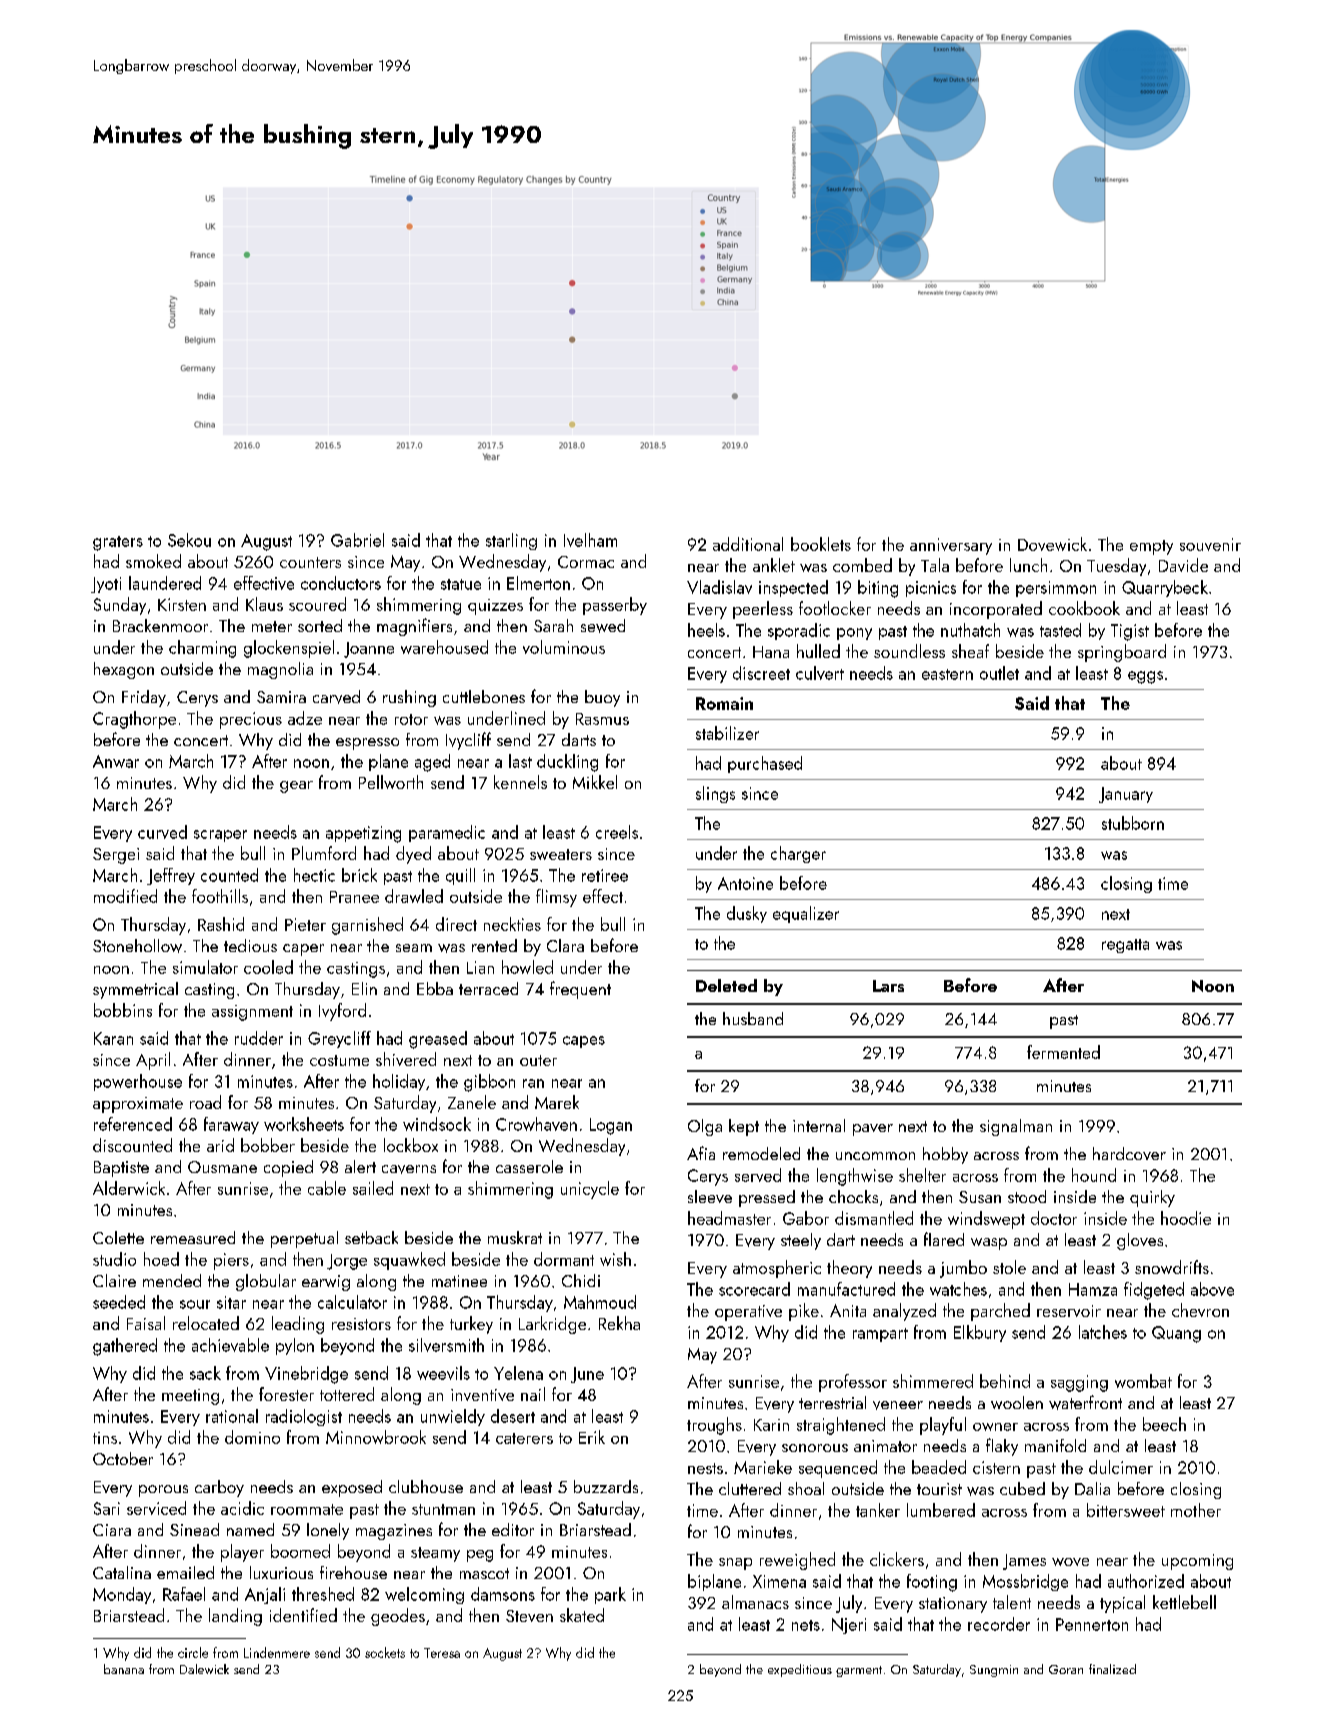 The image size is (1335, 1728). What do you see at coordinates (118, 543) in the page?
I see `graters` at bounding box center [118, 543].
